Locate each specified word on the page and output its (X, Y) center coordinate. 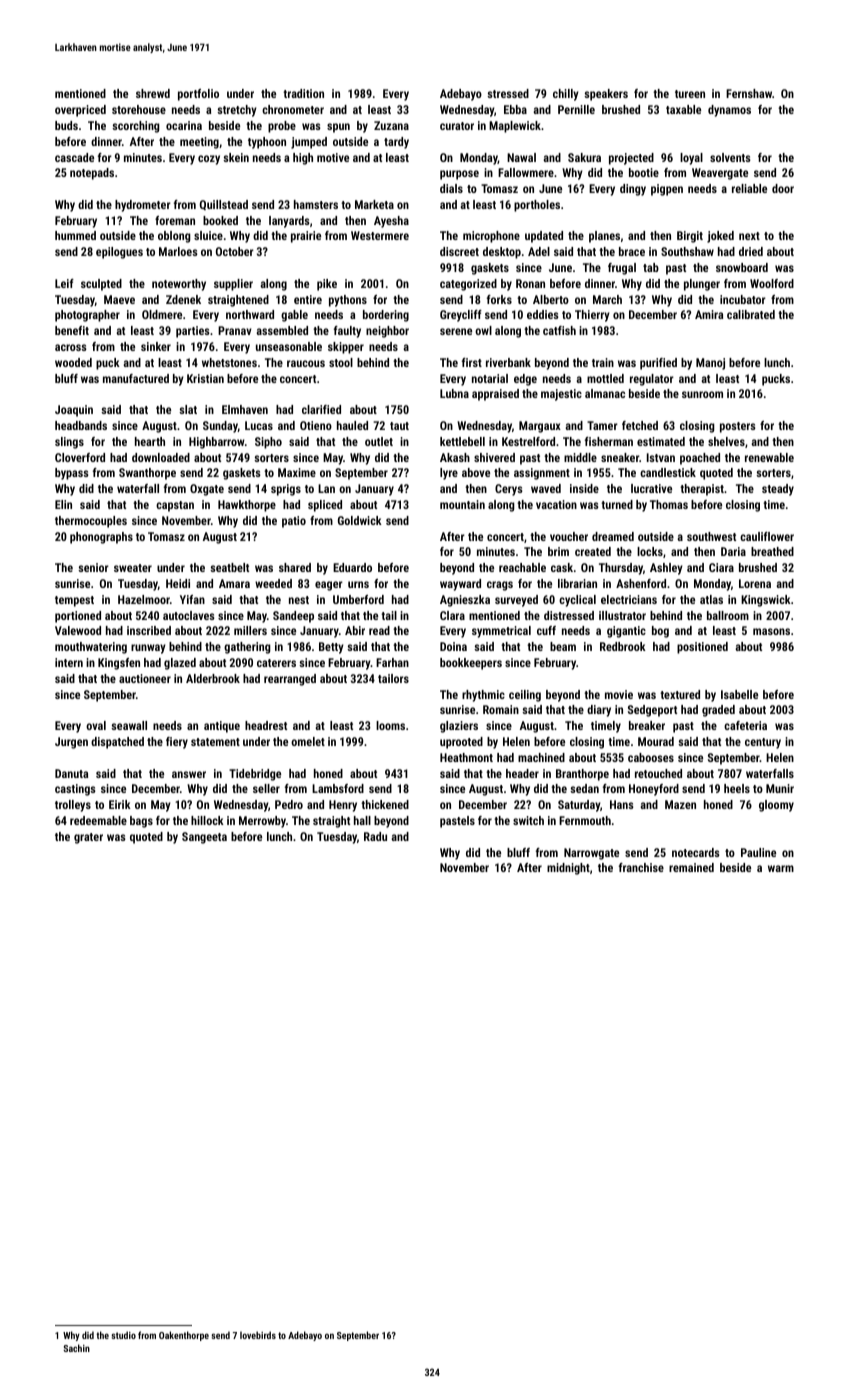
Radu (375, 836)
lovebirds (258, 1335)
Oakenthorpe (184, 1336)
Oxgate (207, 490)
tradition (303, 93)
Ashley (666, 569)
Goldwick (360, 520)
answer (189, 774)
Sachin (76, 1348)
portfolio (198, 95)
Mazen (680, 804)
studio (123, 1335)
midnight (568, 869)
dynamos (729, 111)
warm (781, 868)
